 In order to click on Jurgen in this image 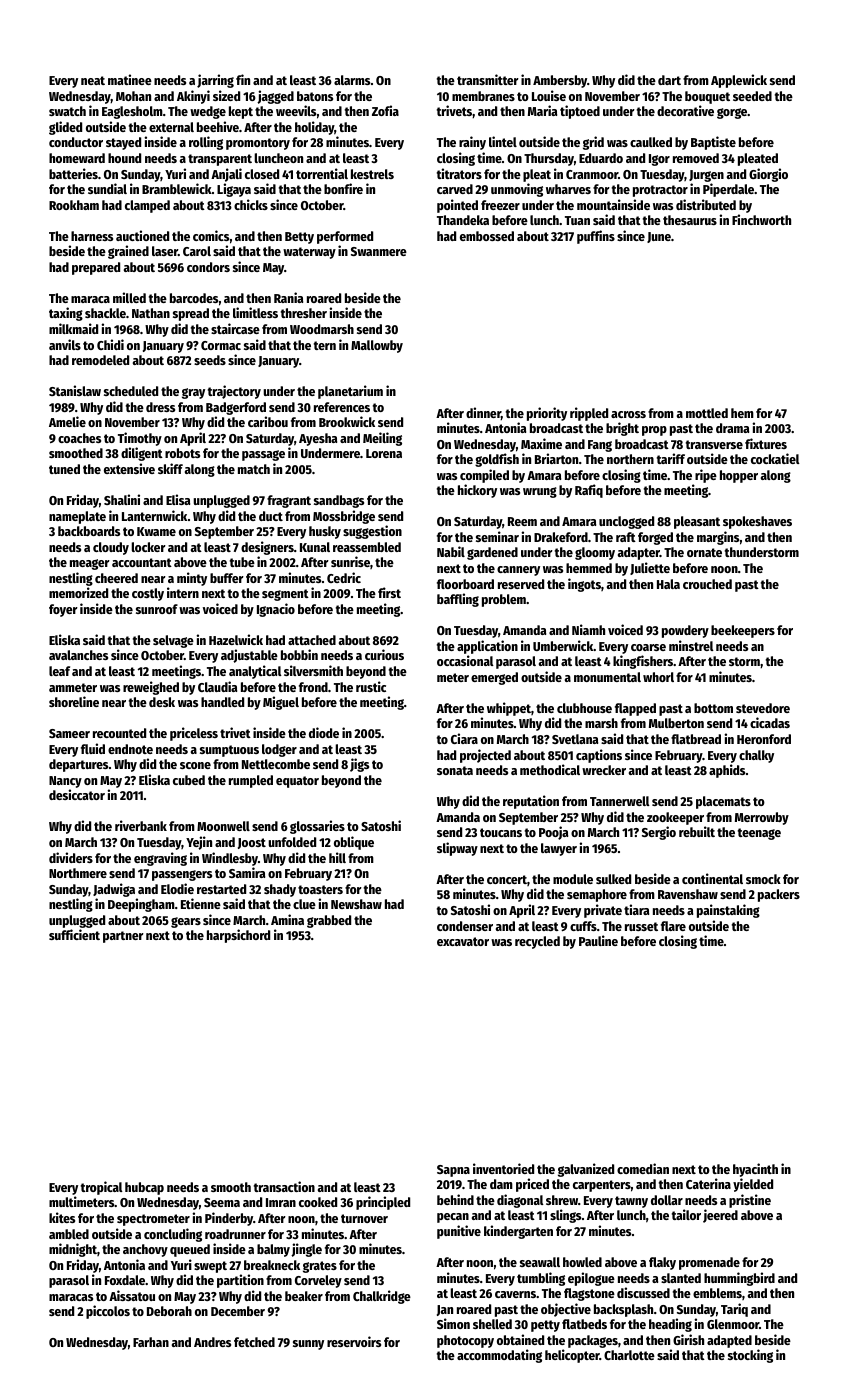, I will do `click(706, 176)`.
